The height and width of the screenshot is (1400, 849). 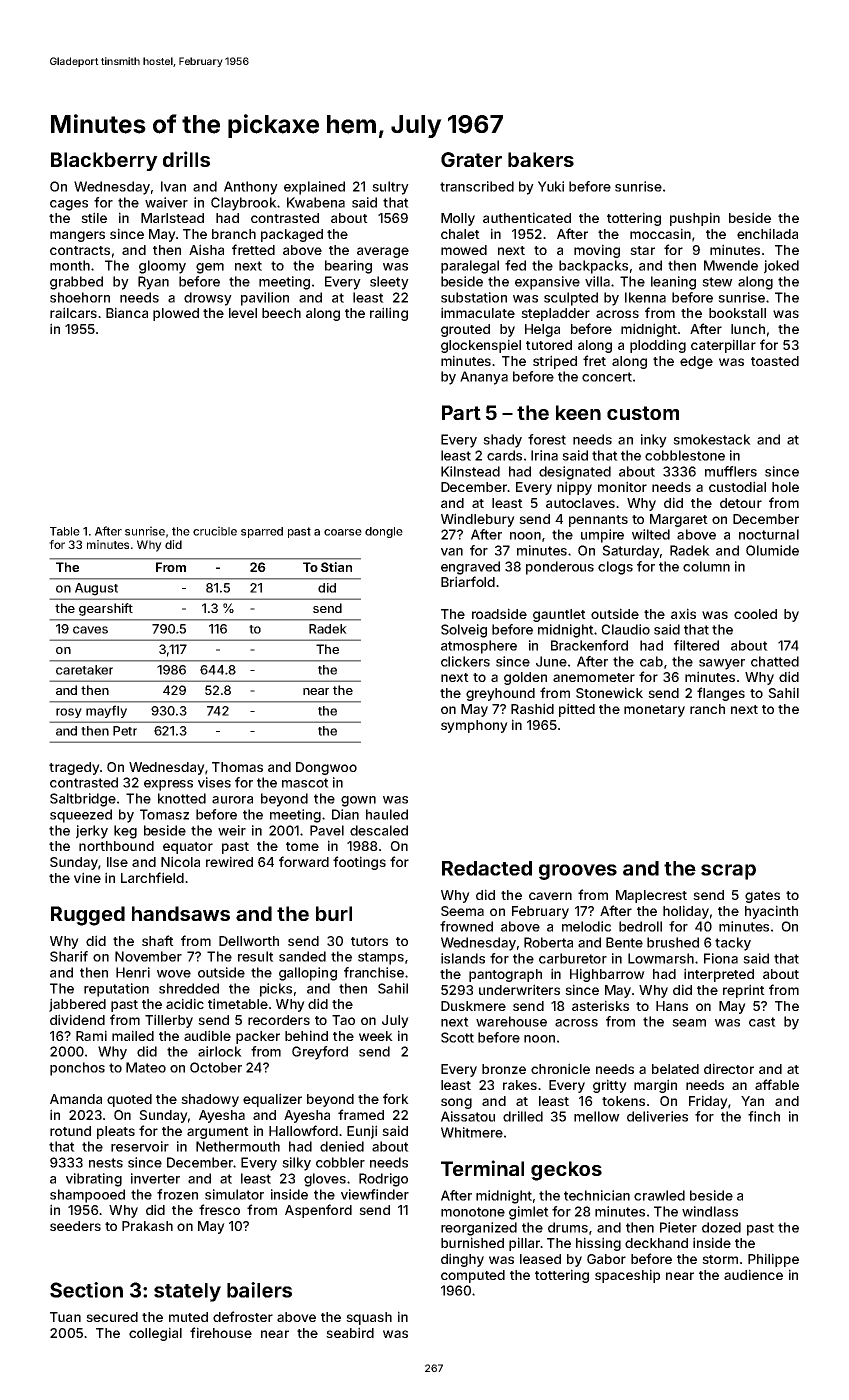 I want to click on crucible, so click(x=215, y=531).
